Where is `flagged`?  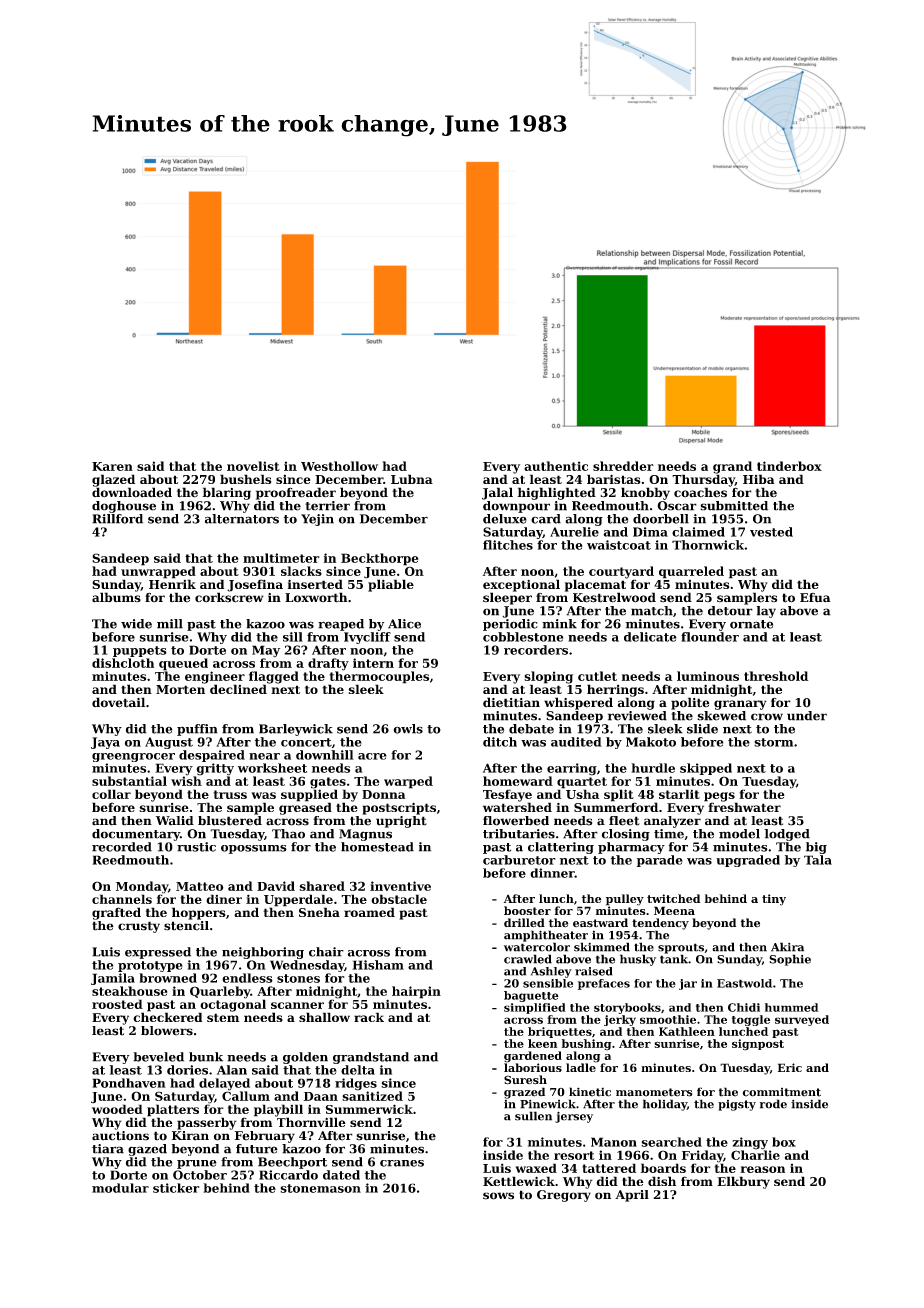
flagged is located at coordinates (274, 677).
